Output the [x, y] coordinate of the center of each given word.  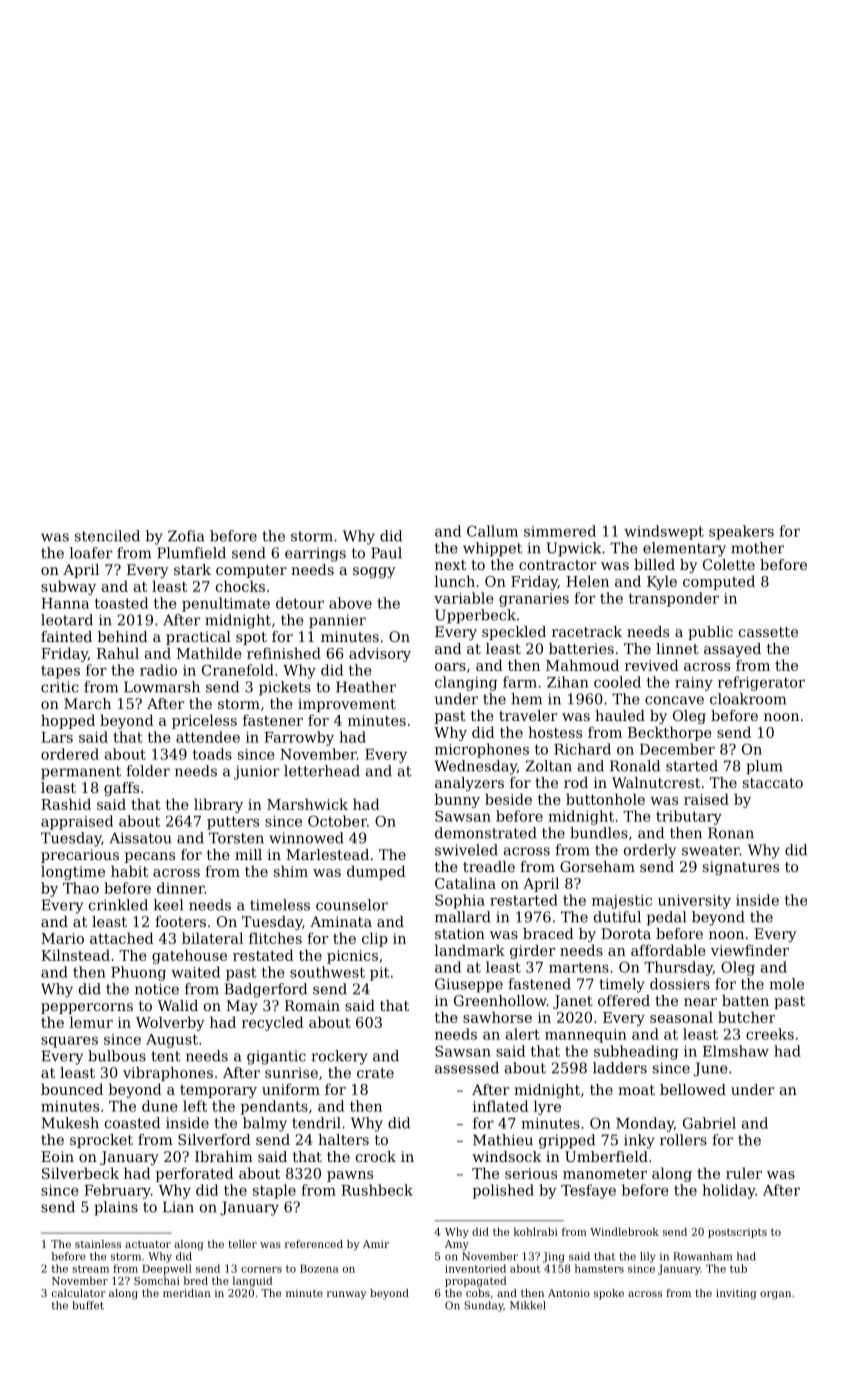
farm [520, 682]
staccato [773, 783]
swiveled [466, 850]
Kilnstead [75, 955]
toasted [121, 603]
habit [129, 871]
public [710, 633]
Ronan [731, 833]
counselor [352, 905]
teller [242, 1244]
